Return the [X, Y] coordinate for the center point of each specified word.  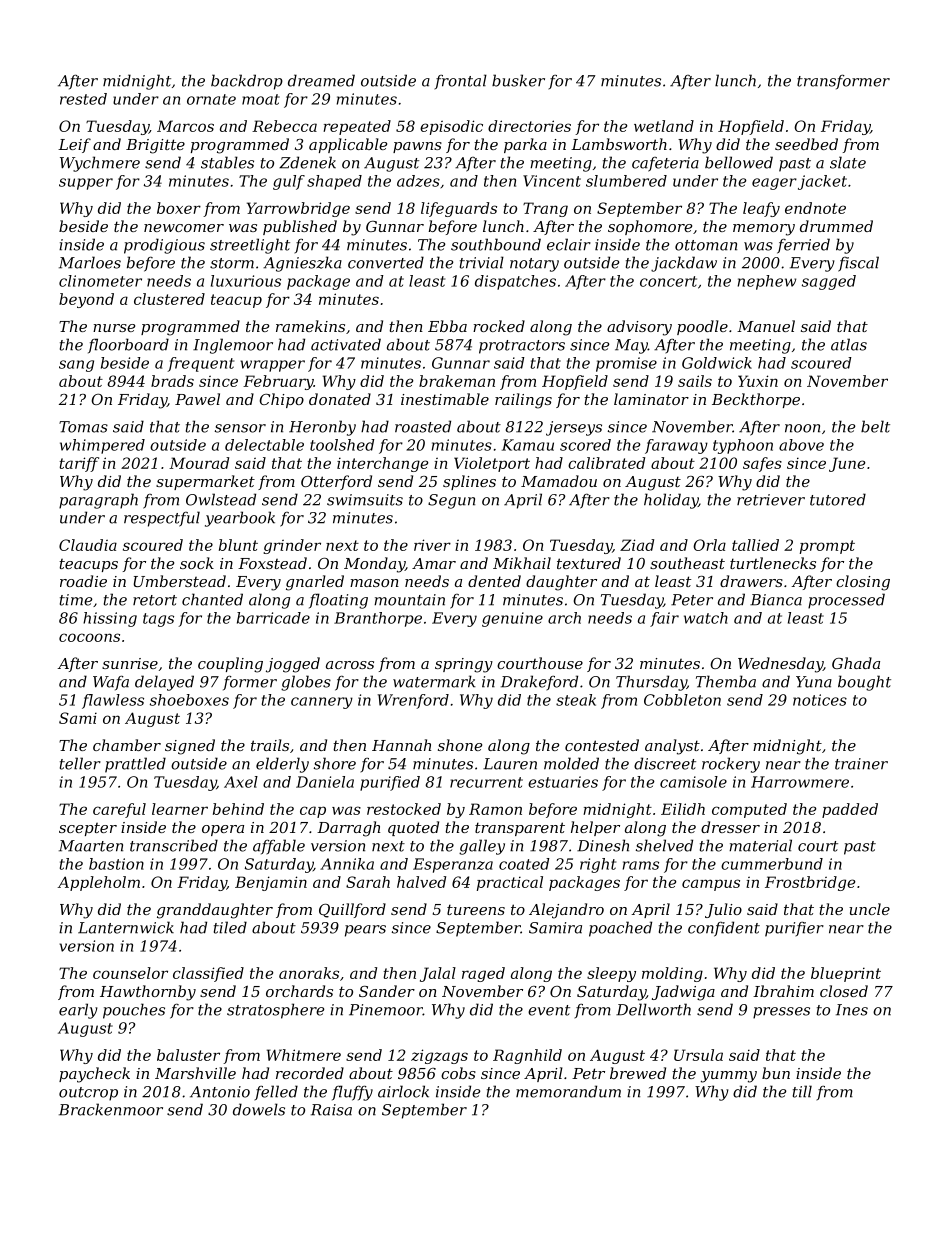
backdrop [247, 82]
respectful [162, 519]
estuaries [563, 782]
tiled [230, 927]
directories [529, 126]
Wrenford [413, 701]
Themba [726, 681]
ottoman [706, 245]
